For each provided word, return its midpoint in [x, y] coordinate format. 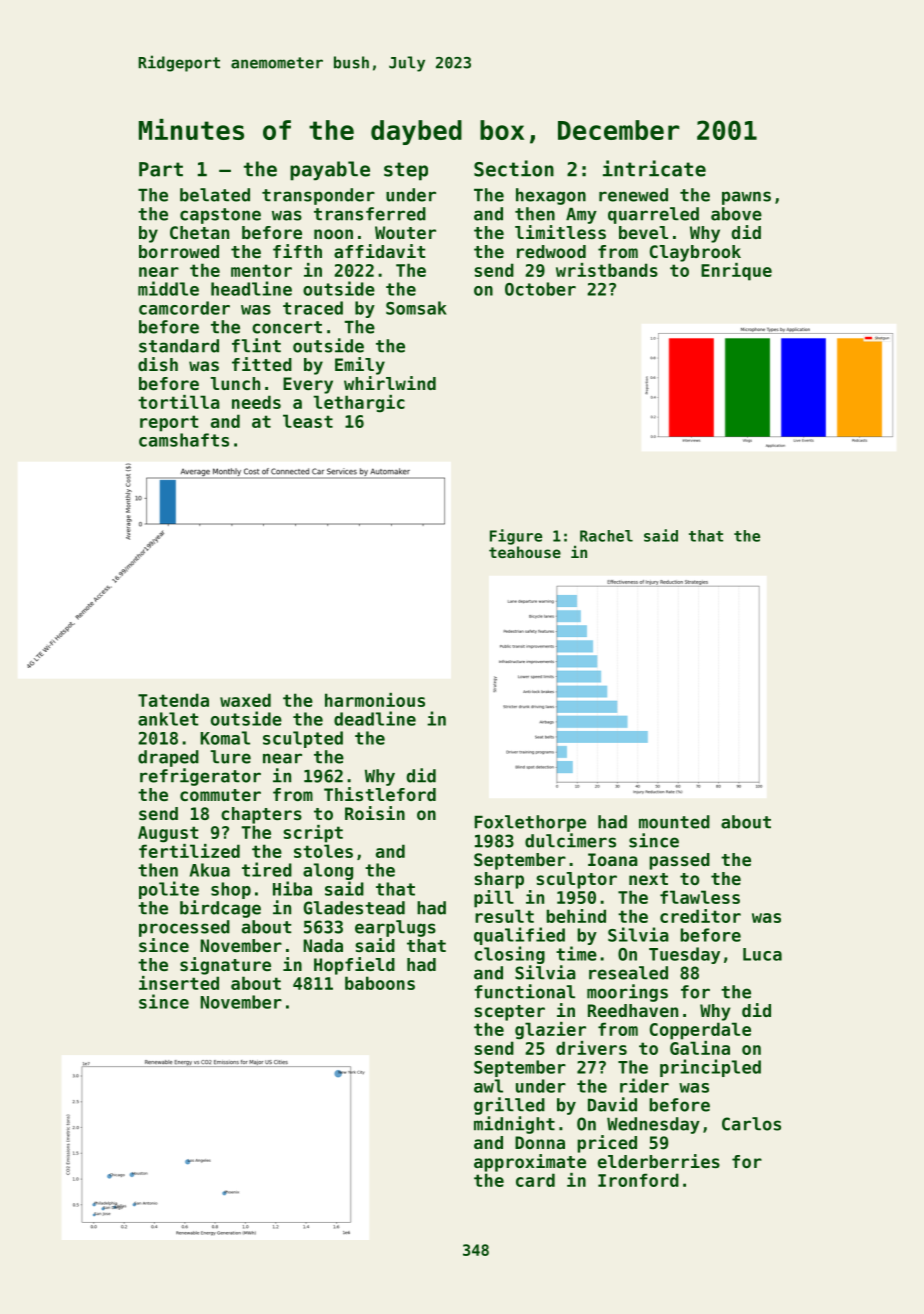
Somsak [416, 308]
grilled [509, 1106]
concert [287, 327]
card [535, 1180]
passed [679, 861]
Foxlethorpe [530, 823]
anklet [168, 719]
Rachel [606, 536]
